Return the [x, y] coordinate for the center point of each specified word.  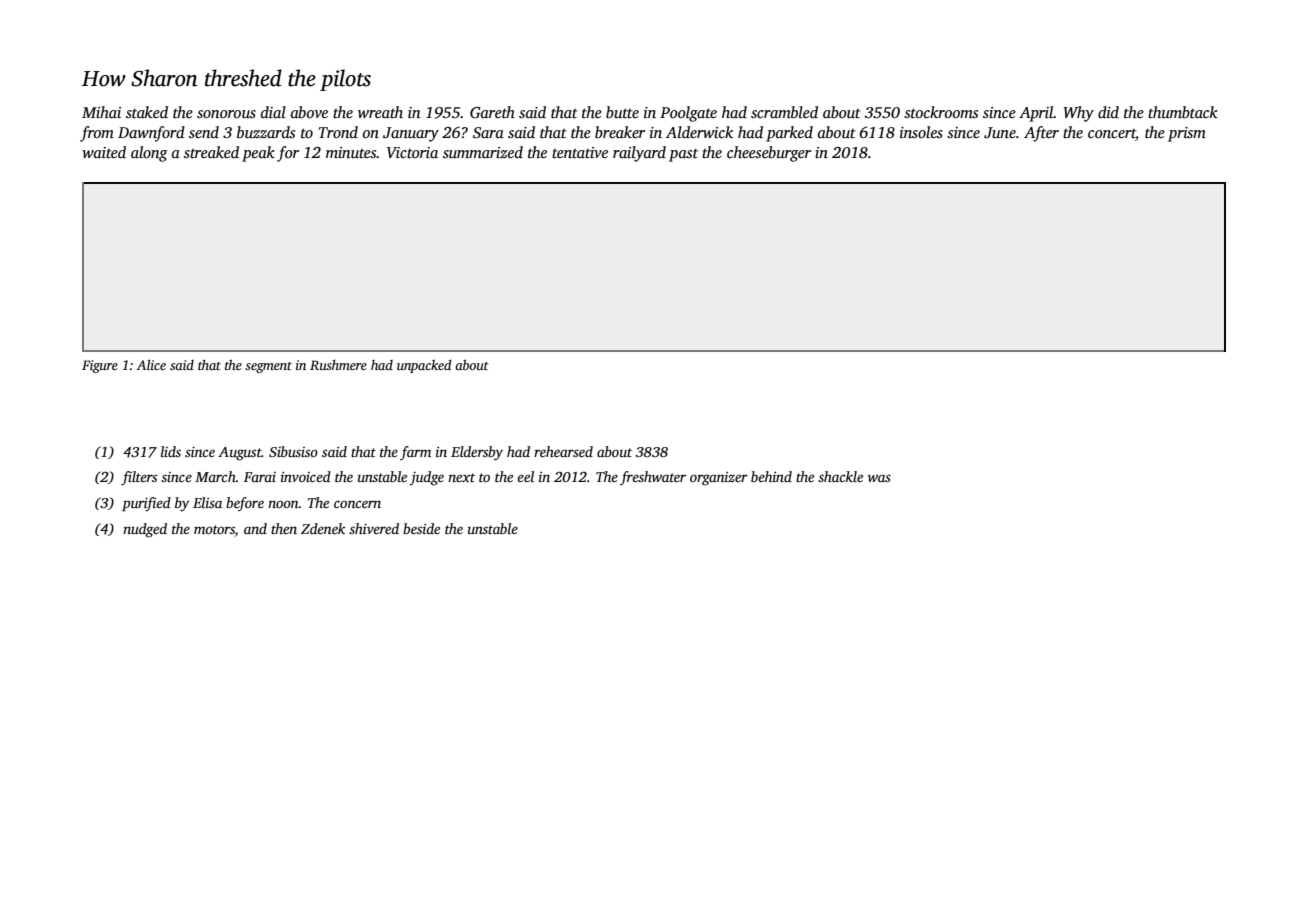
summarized [483, 152]
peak [258, 154]
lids [171, 451]
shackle [840, 476]
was [879, 478]
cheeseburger [769, 154]
